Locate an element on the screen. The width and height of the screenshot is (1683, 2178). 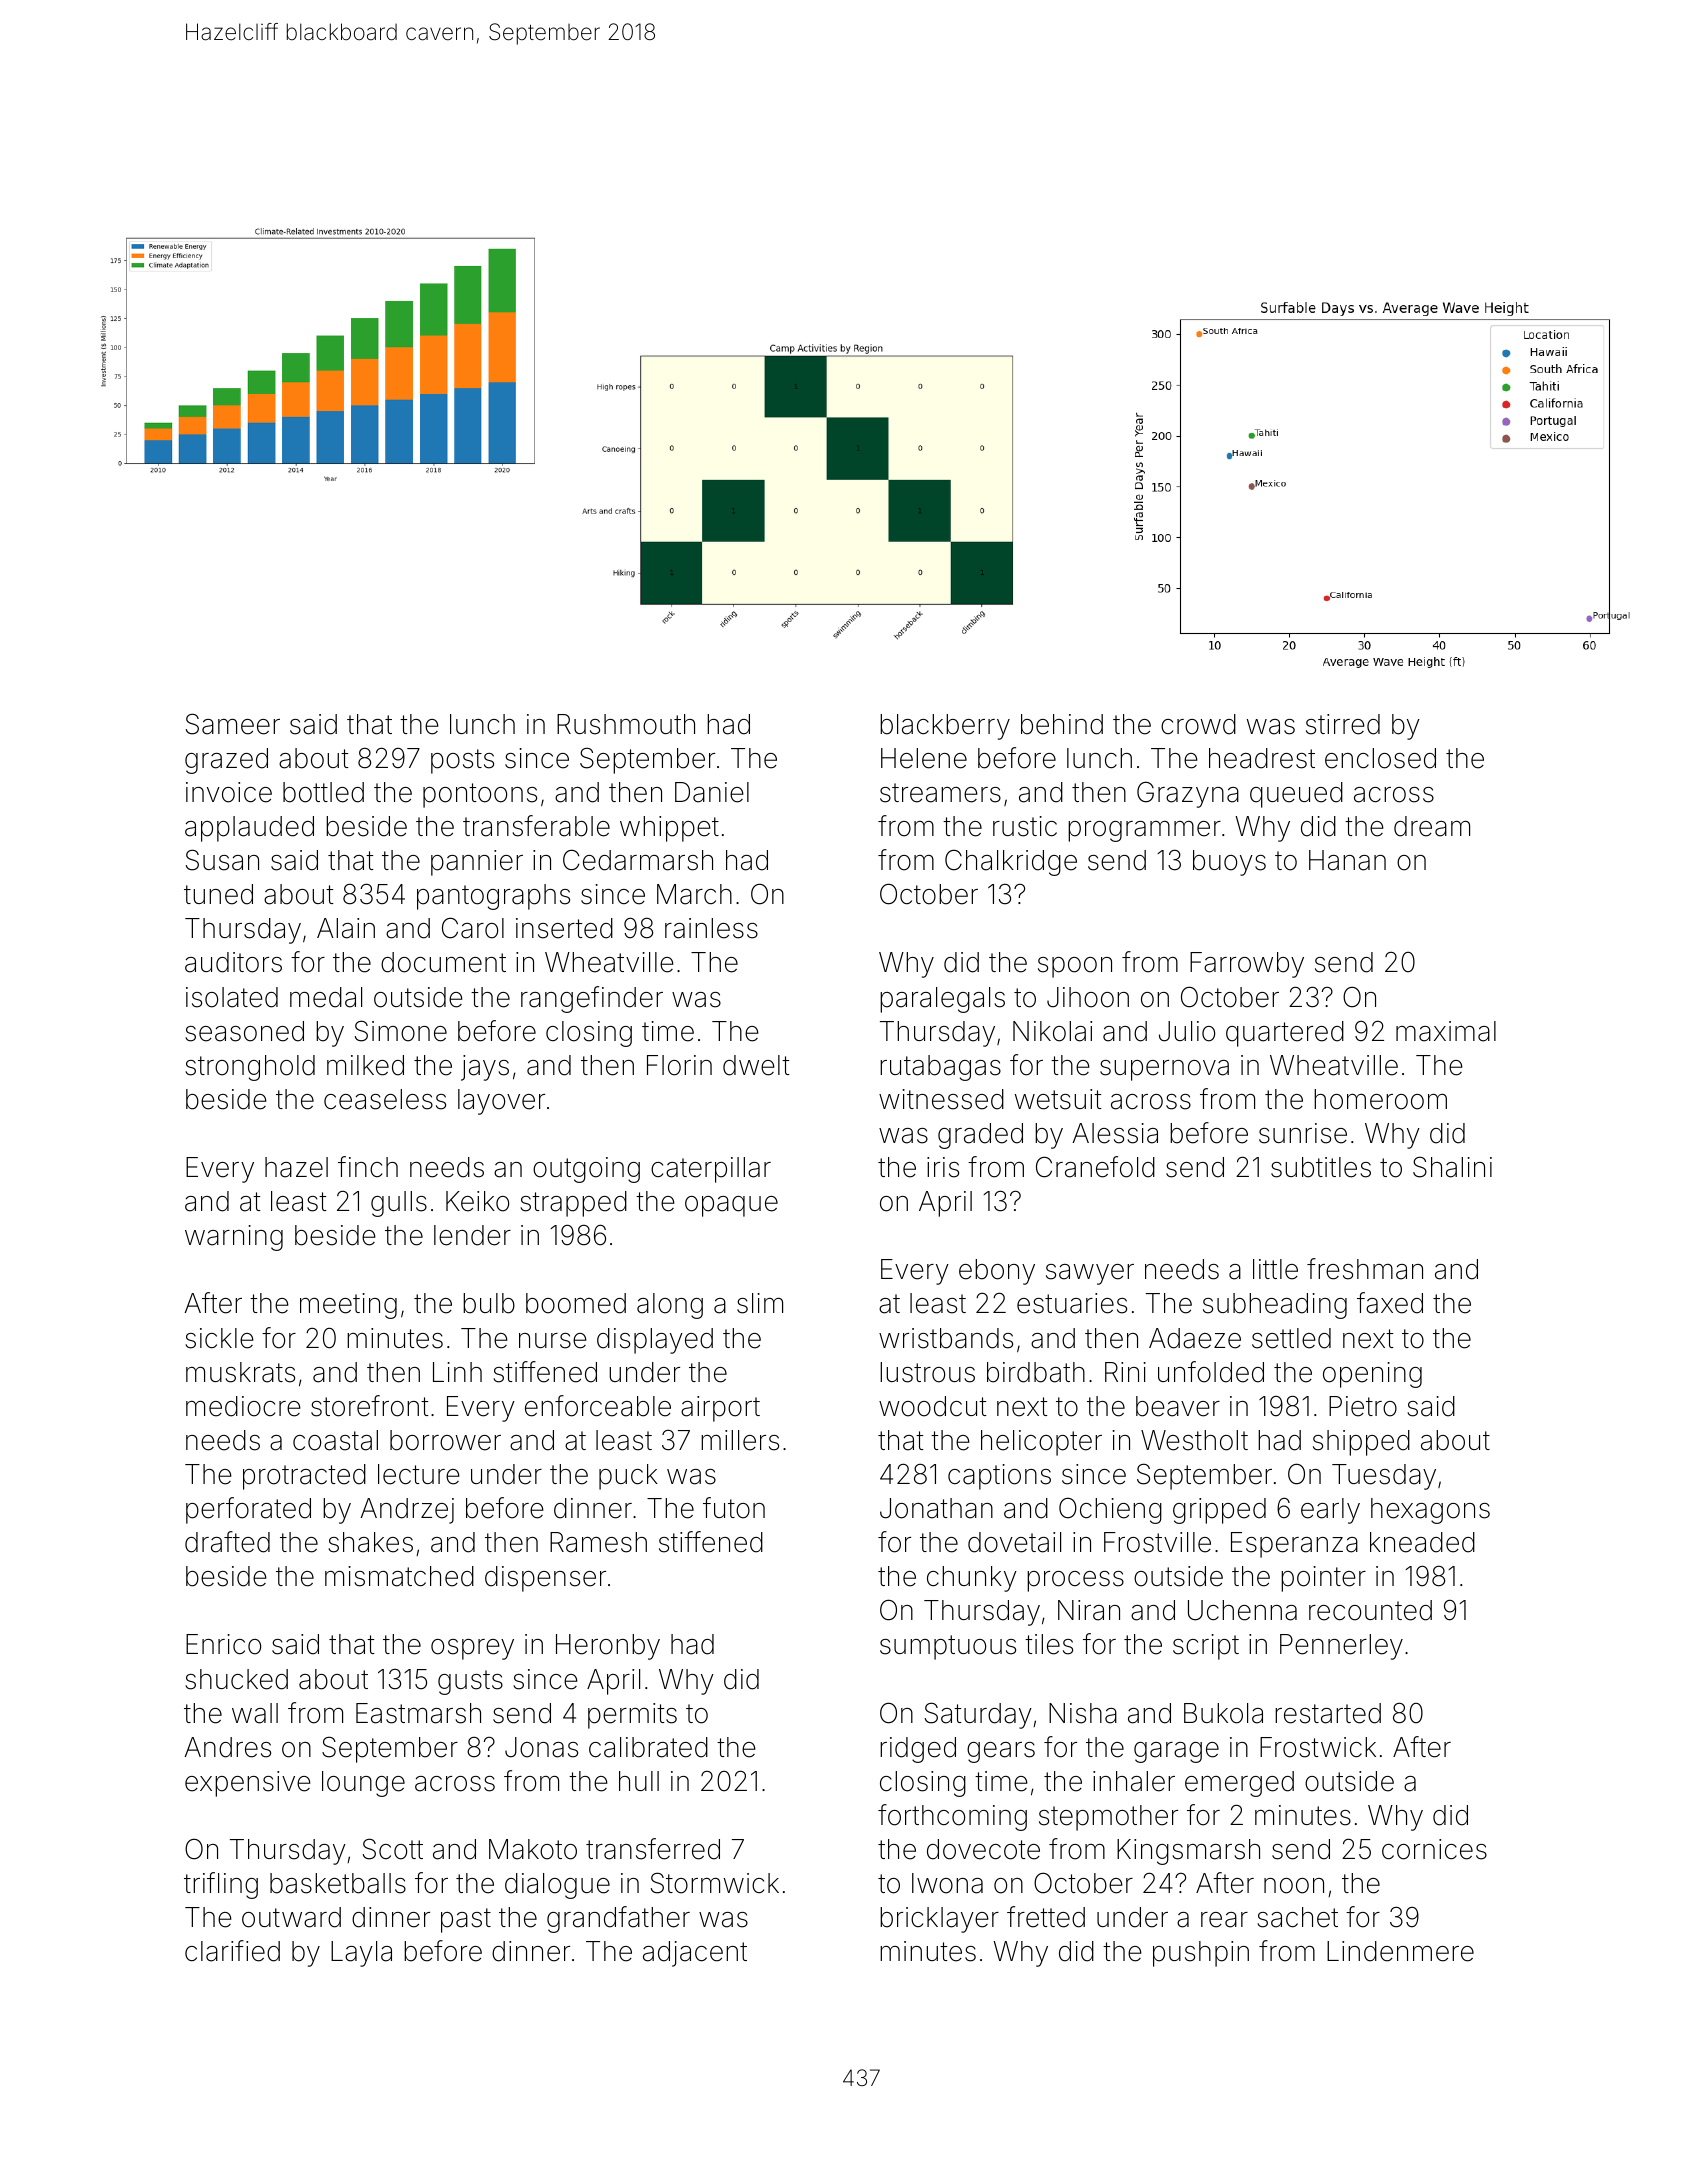
expensive is located at coordinates (248, 1784).
